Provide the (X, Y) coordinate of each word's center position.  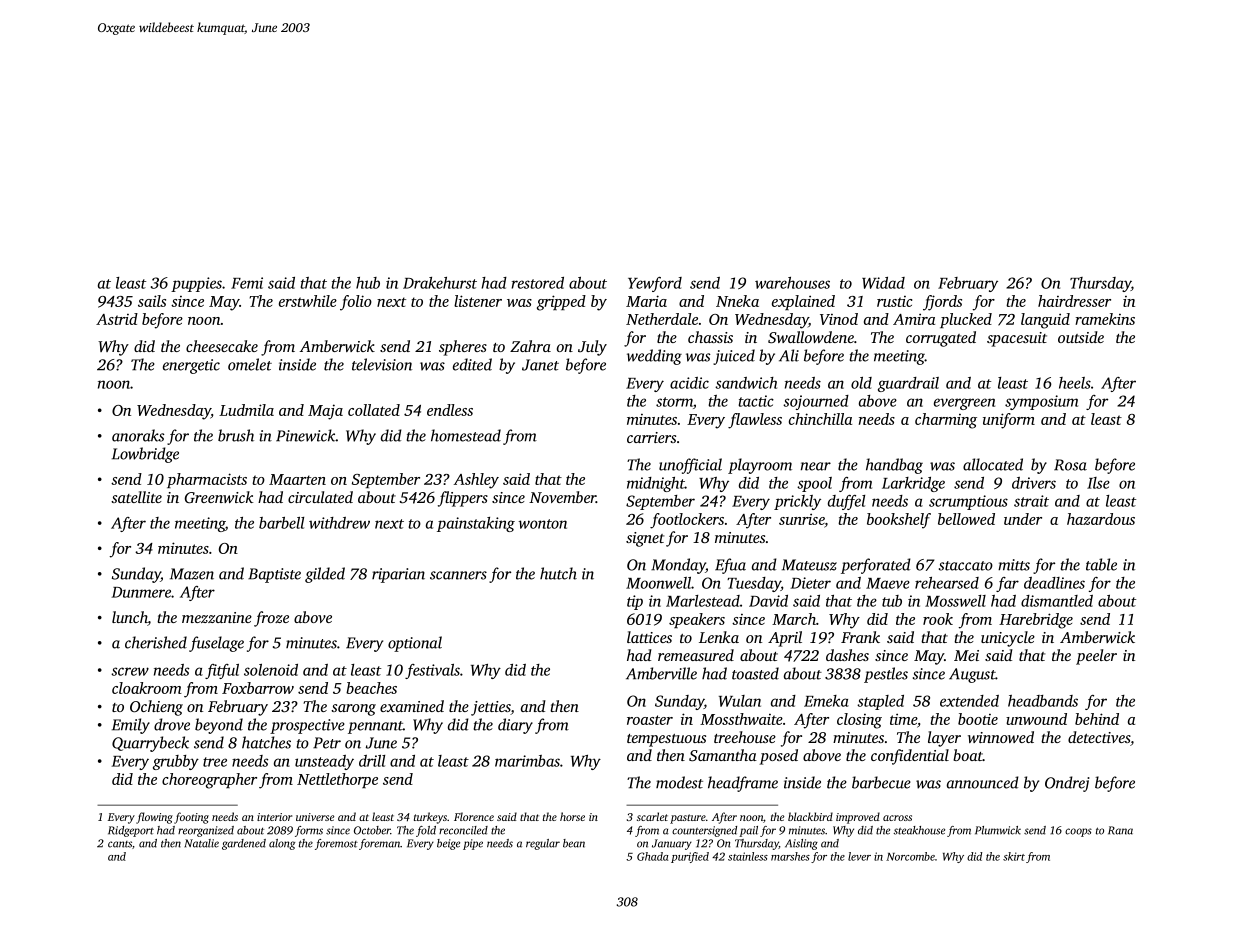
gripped (561, 303)
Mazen (192, 574)
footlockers (687, 521)
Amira (914, 319)
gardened (244, 844)
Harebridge (1036, 621)
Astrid (117, 319)
